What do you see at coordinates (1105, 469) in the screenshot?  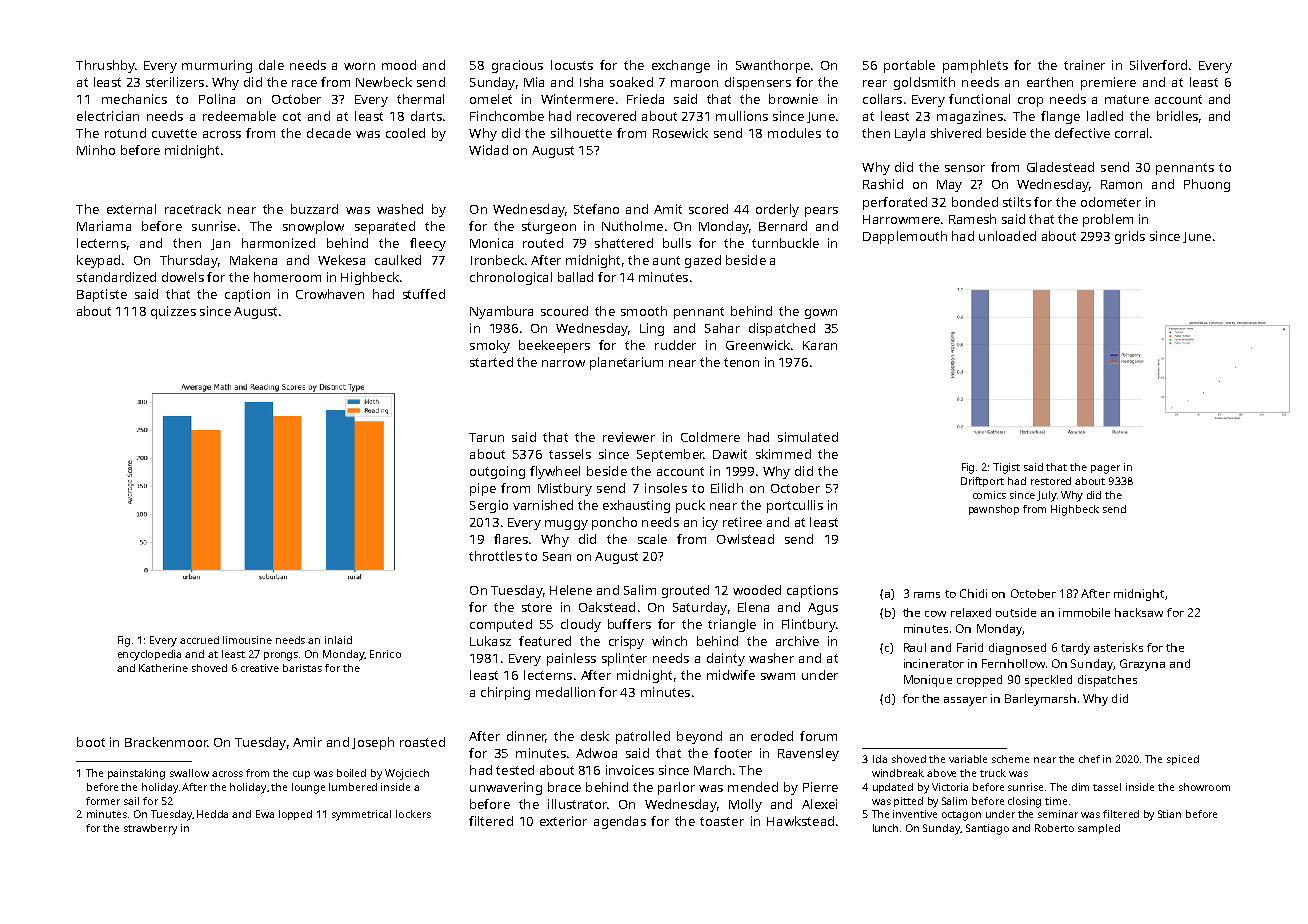 I see `pager` at bounding box center [1105, 469].
